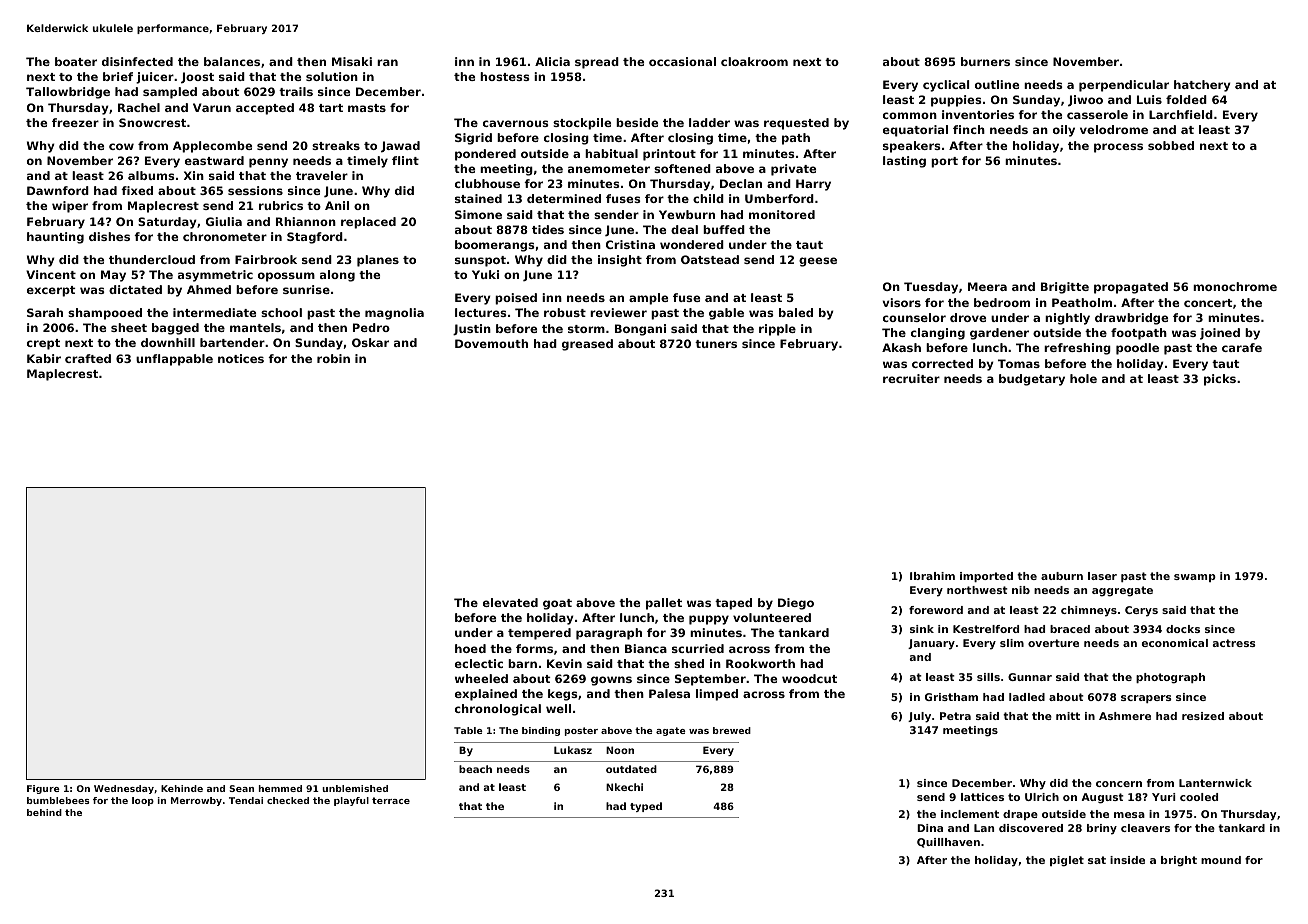 The image size is (1308, 924). Describe the element at coordinates (1235, 286) in the screenshot. I see `monochrome` at that location.
